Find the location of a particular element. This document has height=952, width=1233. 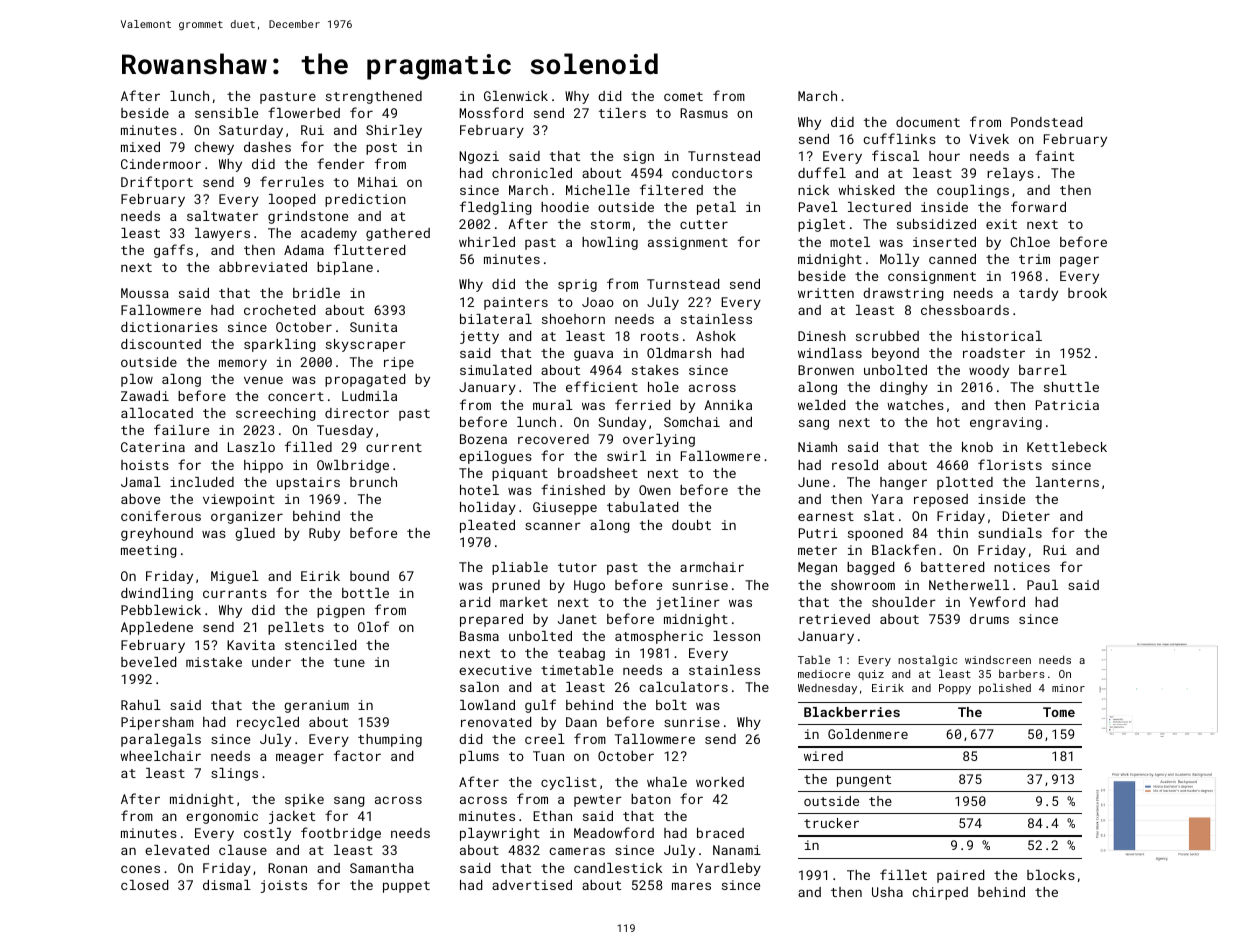

Ngozi is located at coordinates (479, 157).
